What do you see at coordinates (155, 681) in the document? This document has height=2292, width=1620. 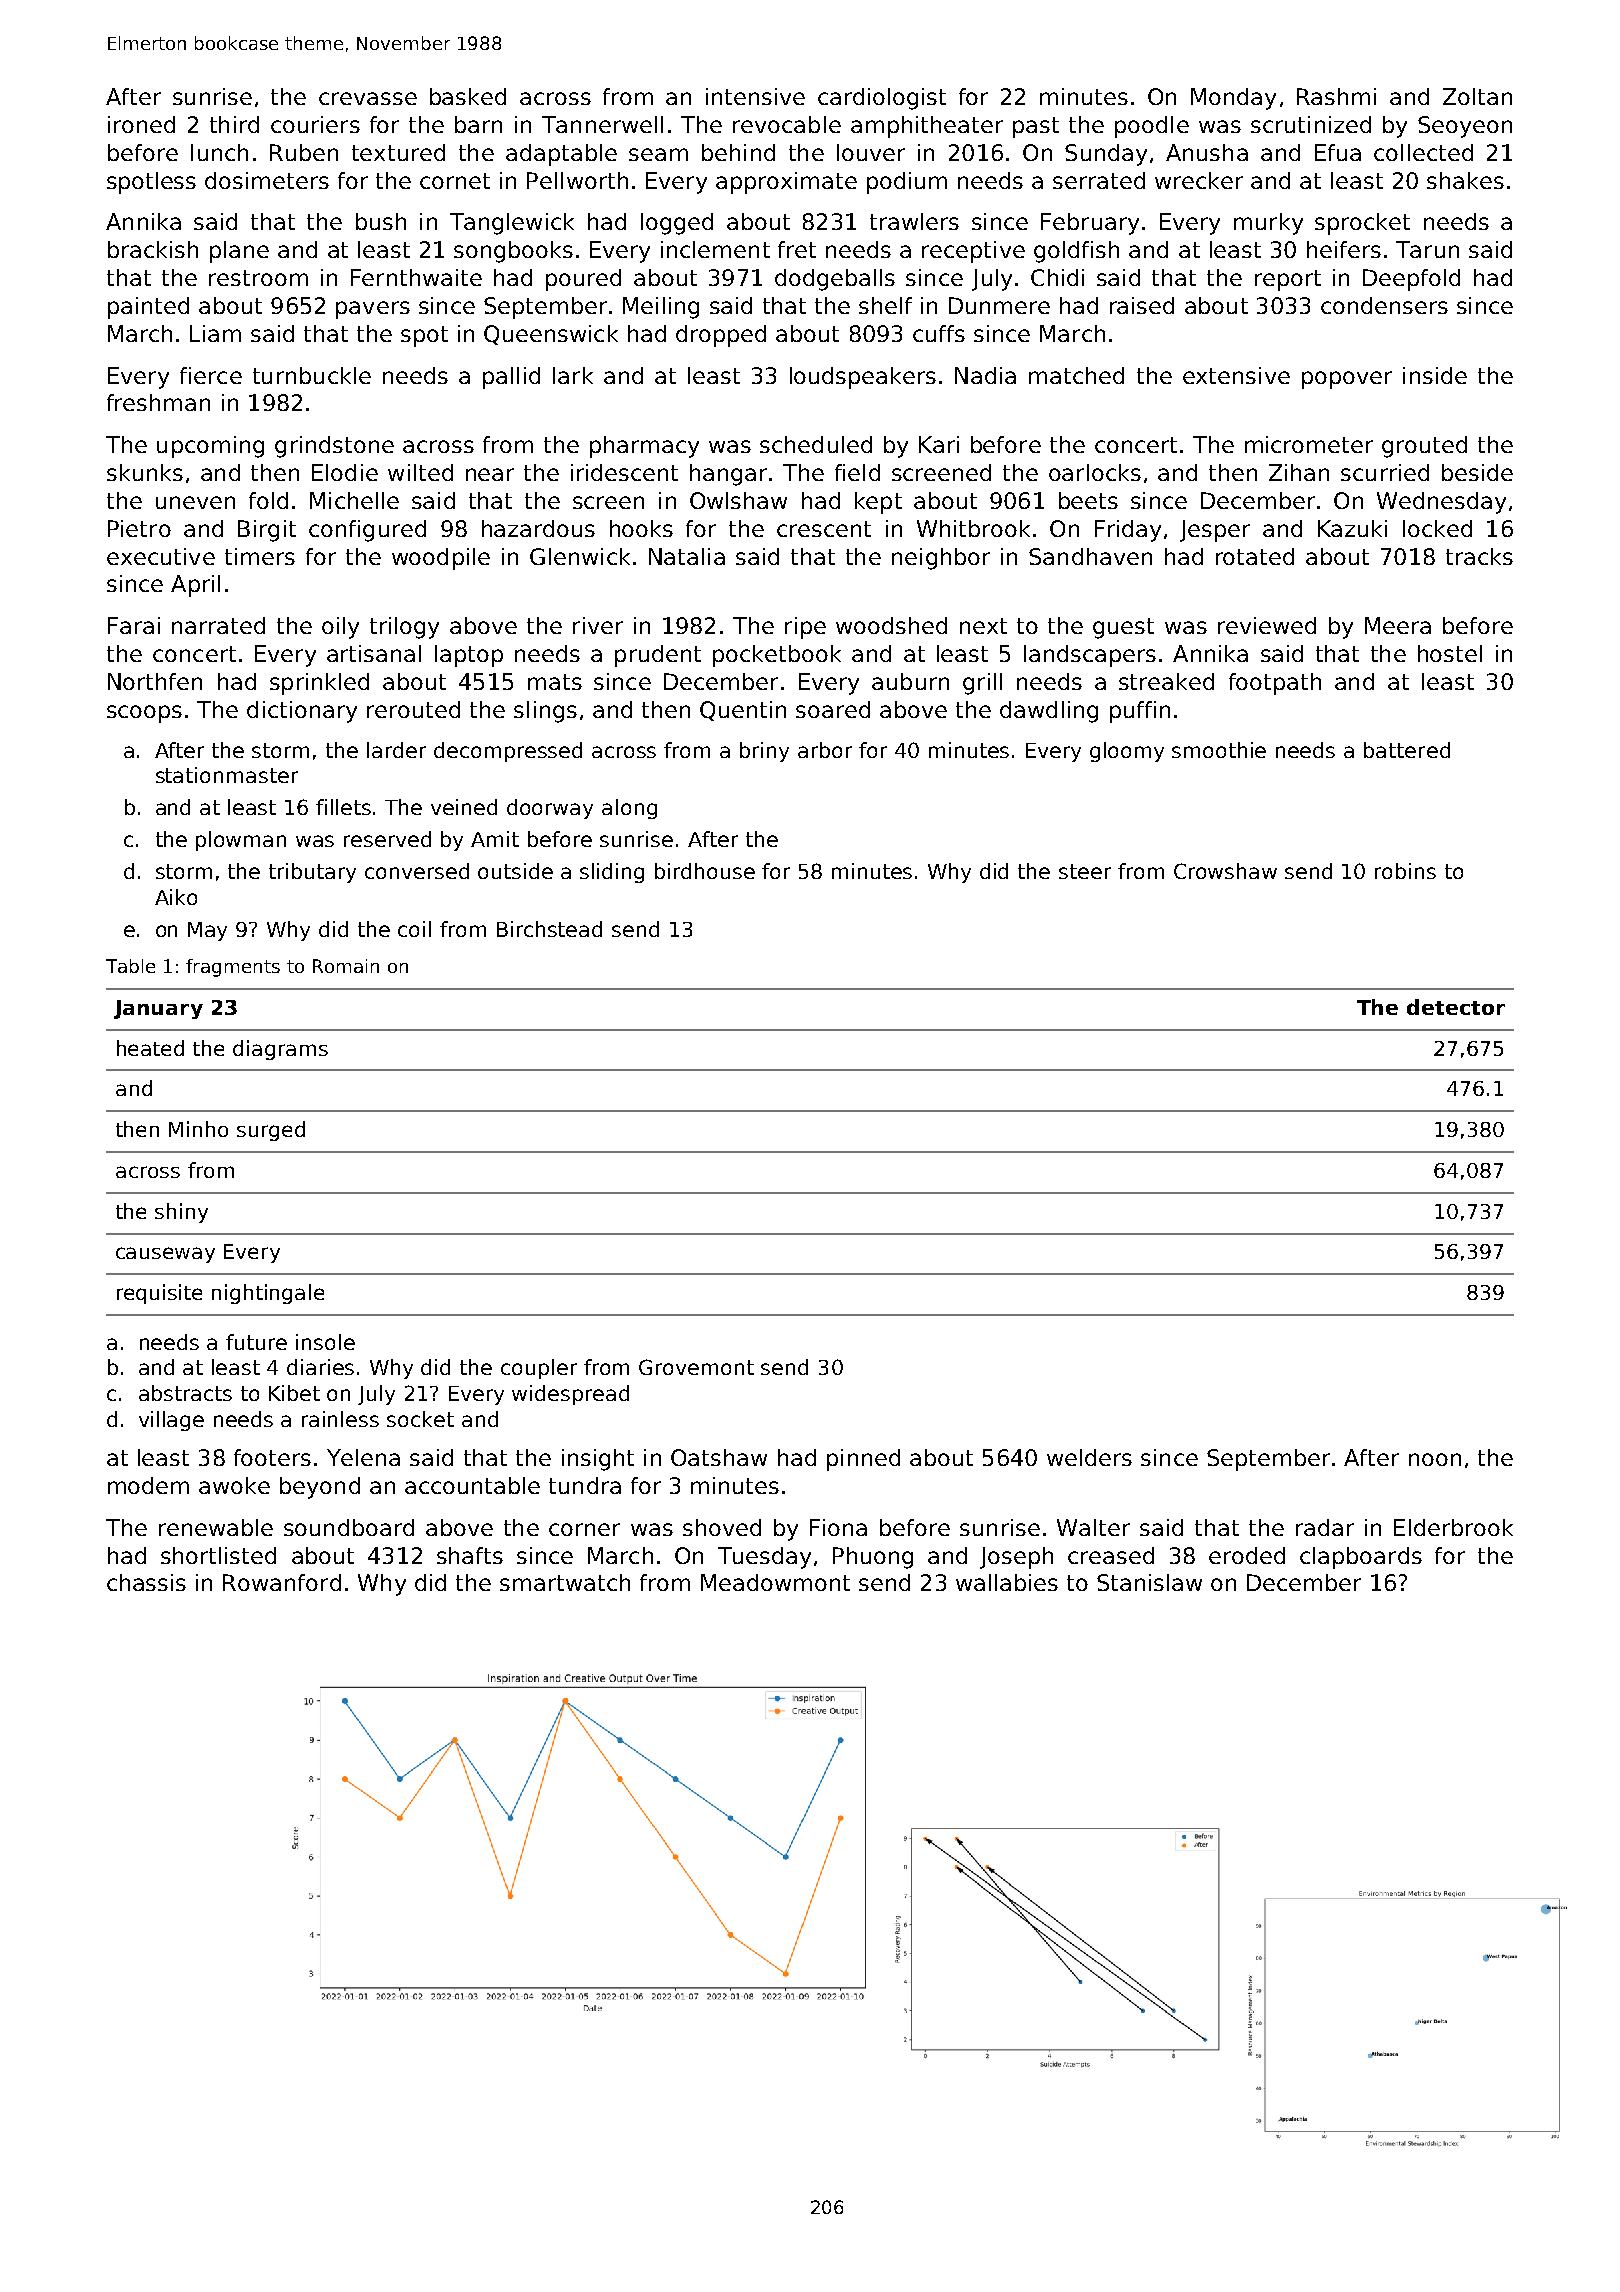 I see `Northfen` at bounding box center [155, 681].
